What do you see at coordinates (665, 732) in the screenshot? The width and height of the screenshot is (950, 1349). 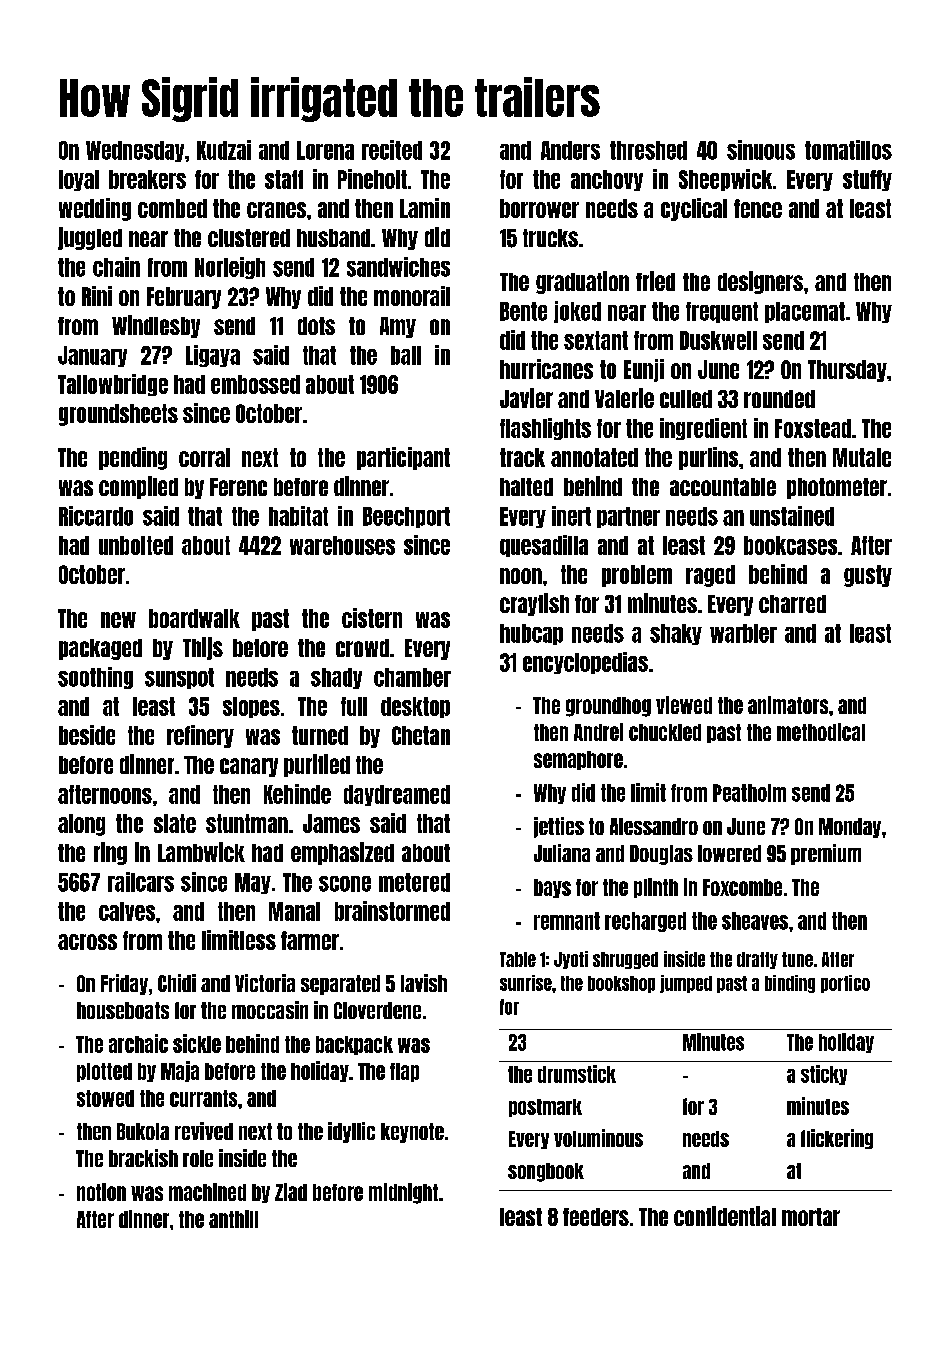 I see `chuckled` at bounding box center [665, 732].
